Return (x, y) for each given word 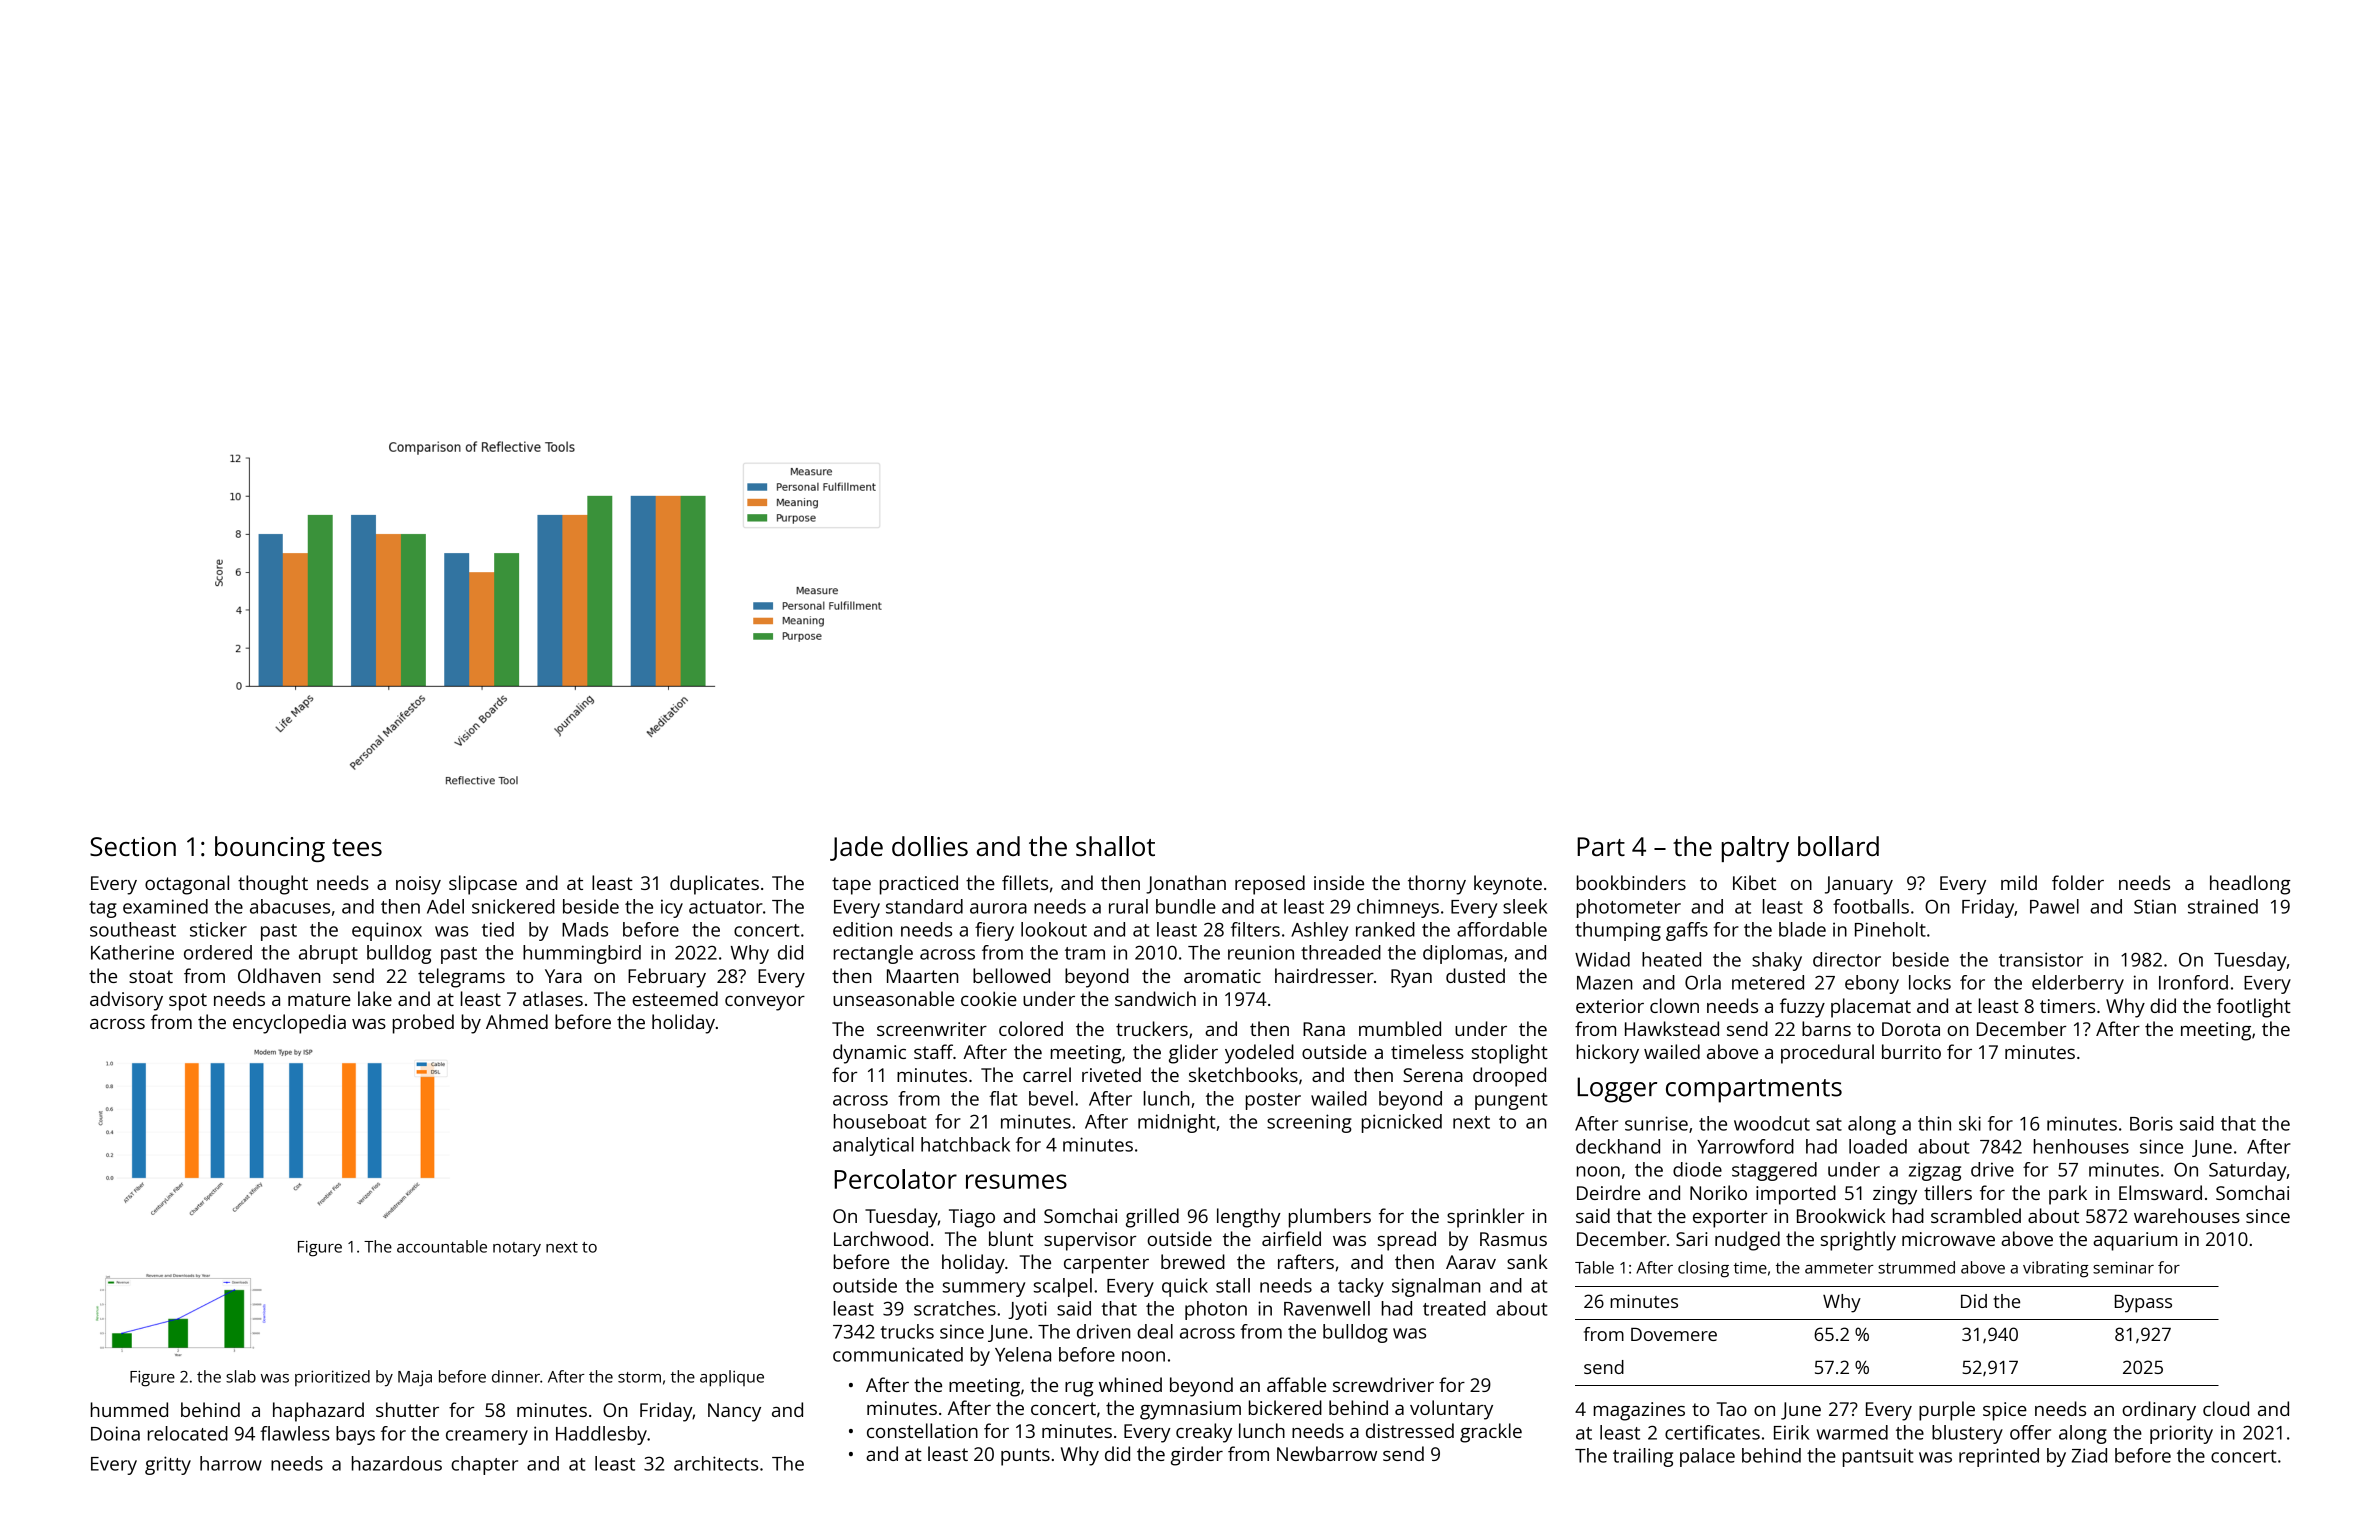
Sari (1692, 1239)
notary (517, 1249)
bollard (1838, 846)
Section (133, 846)
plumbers (1330, 1218)
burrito (1911, 1051)
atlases (553, 998)
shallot (1115, 846)
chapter (484, 1465)
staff (933, 1051)
